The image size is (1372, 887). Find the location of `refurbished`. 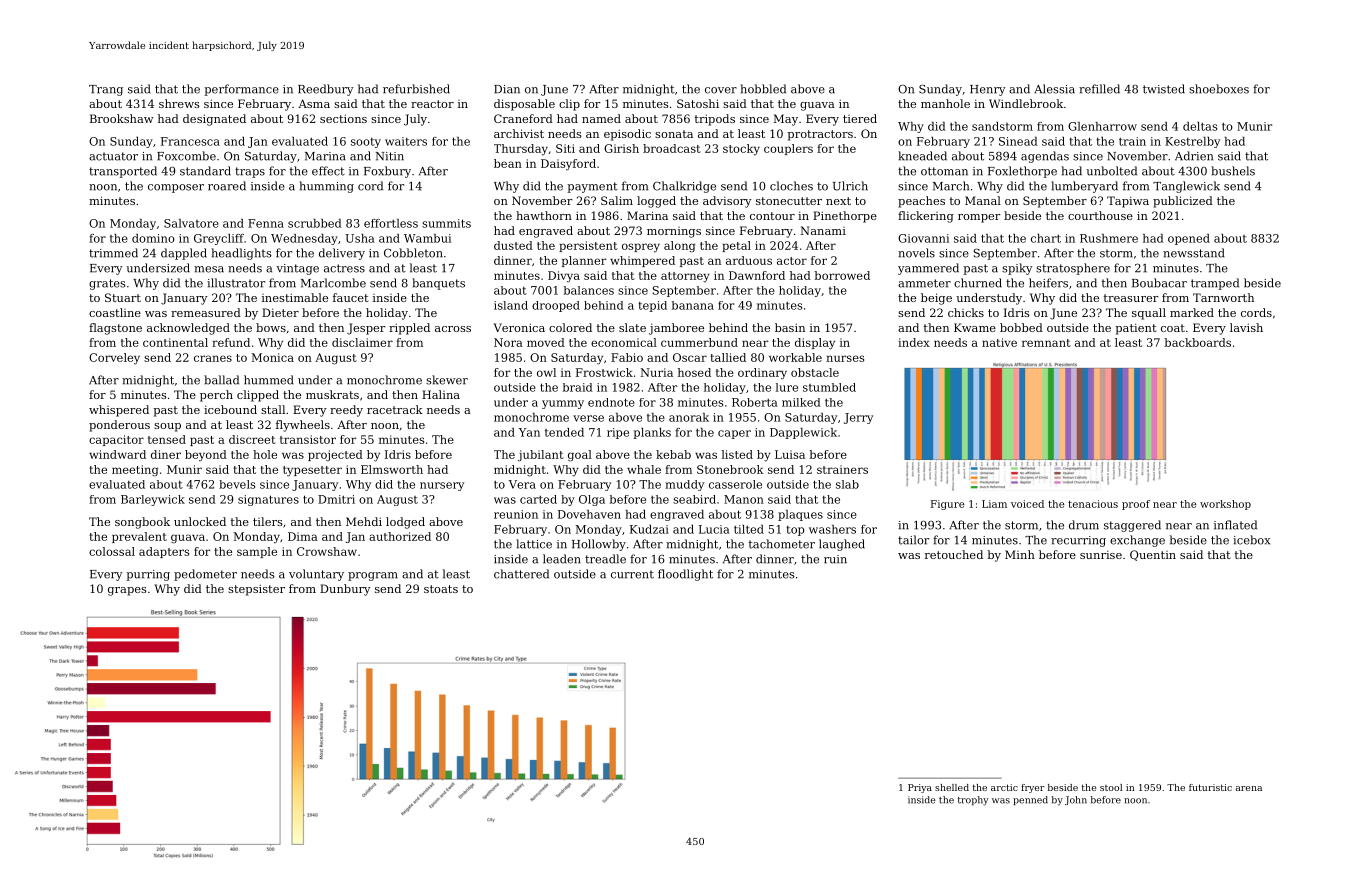

refurbished is located at coordinates (416, 89).
